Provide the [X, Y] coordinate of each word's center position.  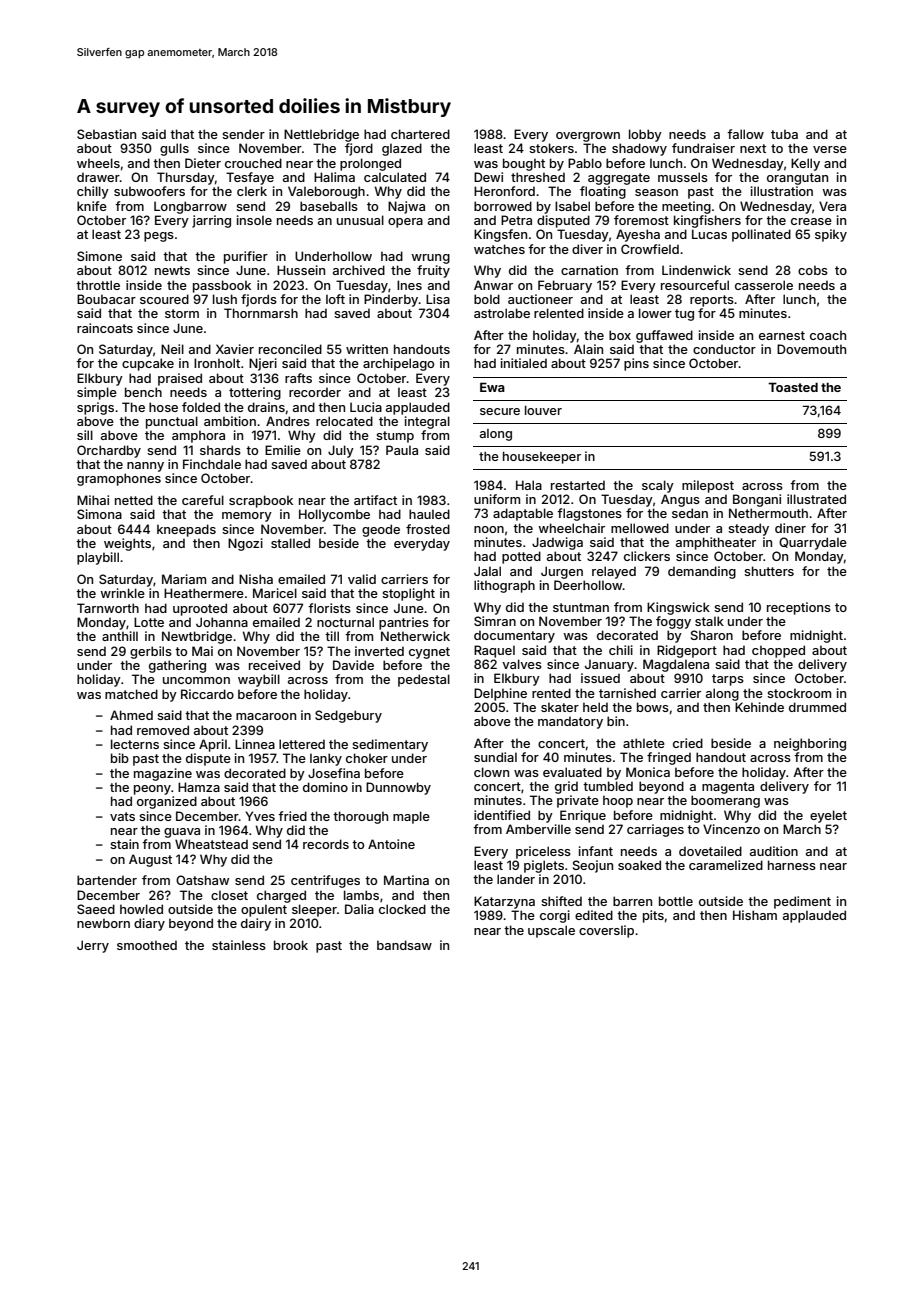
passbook [222, 286]
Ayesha [638, 235]
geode [381, 530]
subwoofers [149, 191]
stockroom [799, 693]
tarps [728, 680]
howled [141, 909]
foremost [641, 220]
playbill [98, 558]
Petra [516, 220]
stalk [709, 621]
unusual [360, 220]
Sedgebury [348, 716]
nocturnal [345, 622]
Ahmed [131, 715]
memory [247, 517]
